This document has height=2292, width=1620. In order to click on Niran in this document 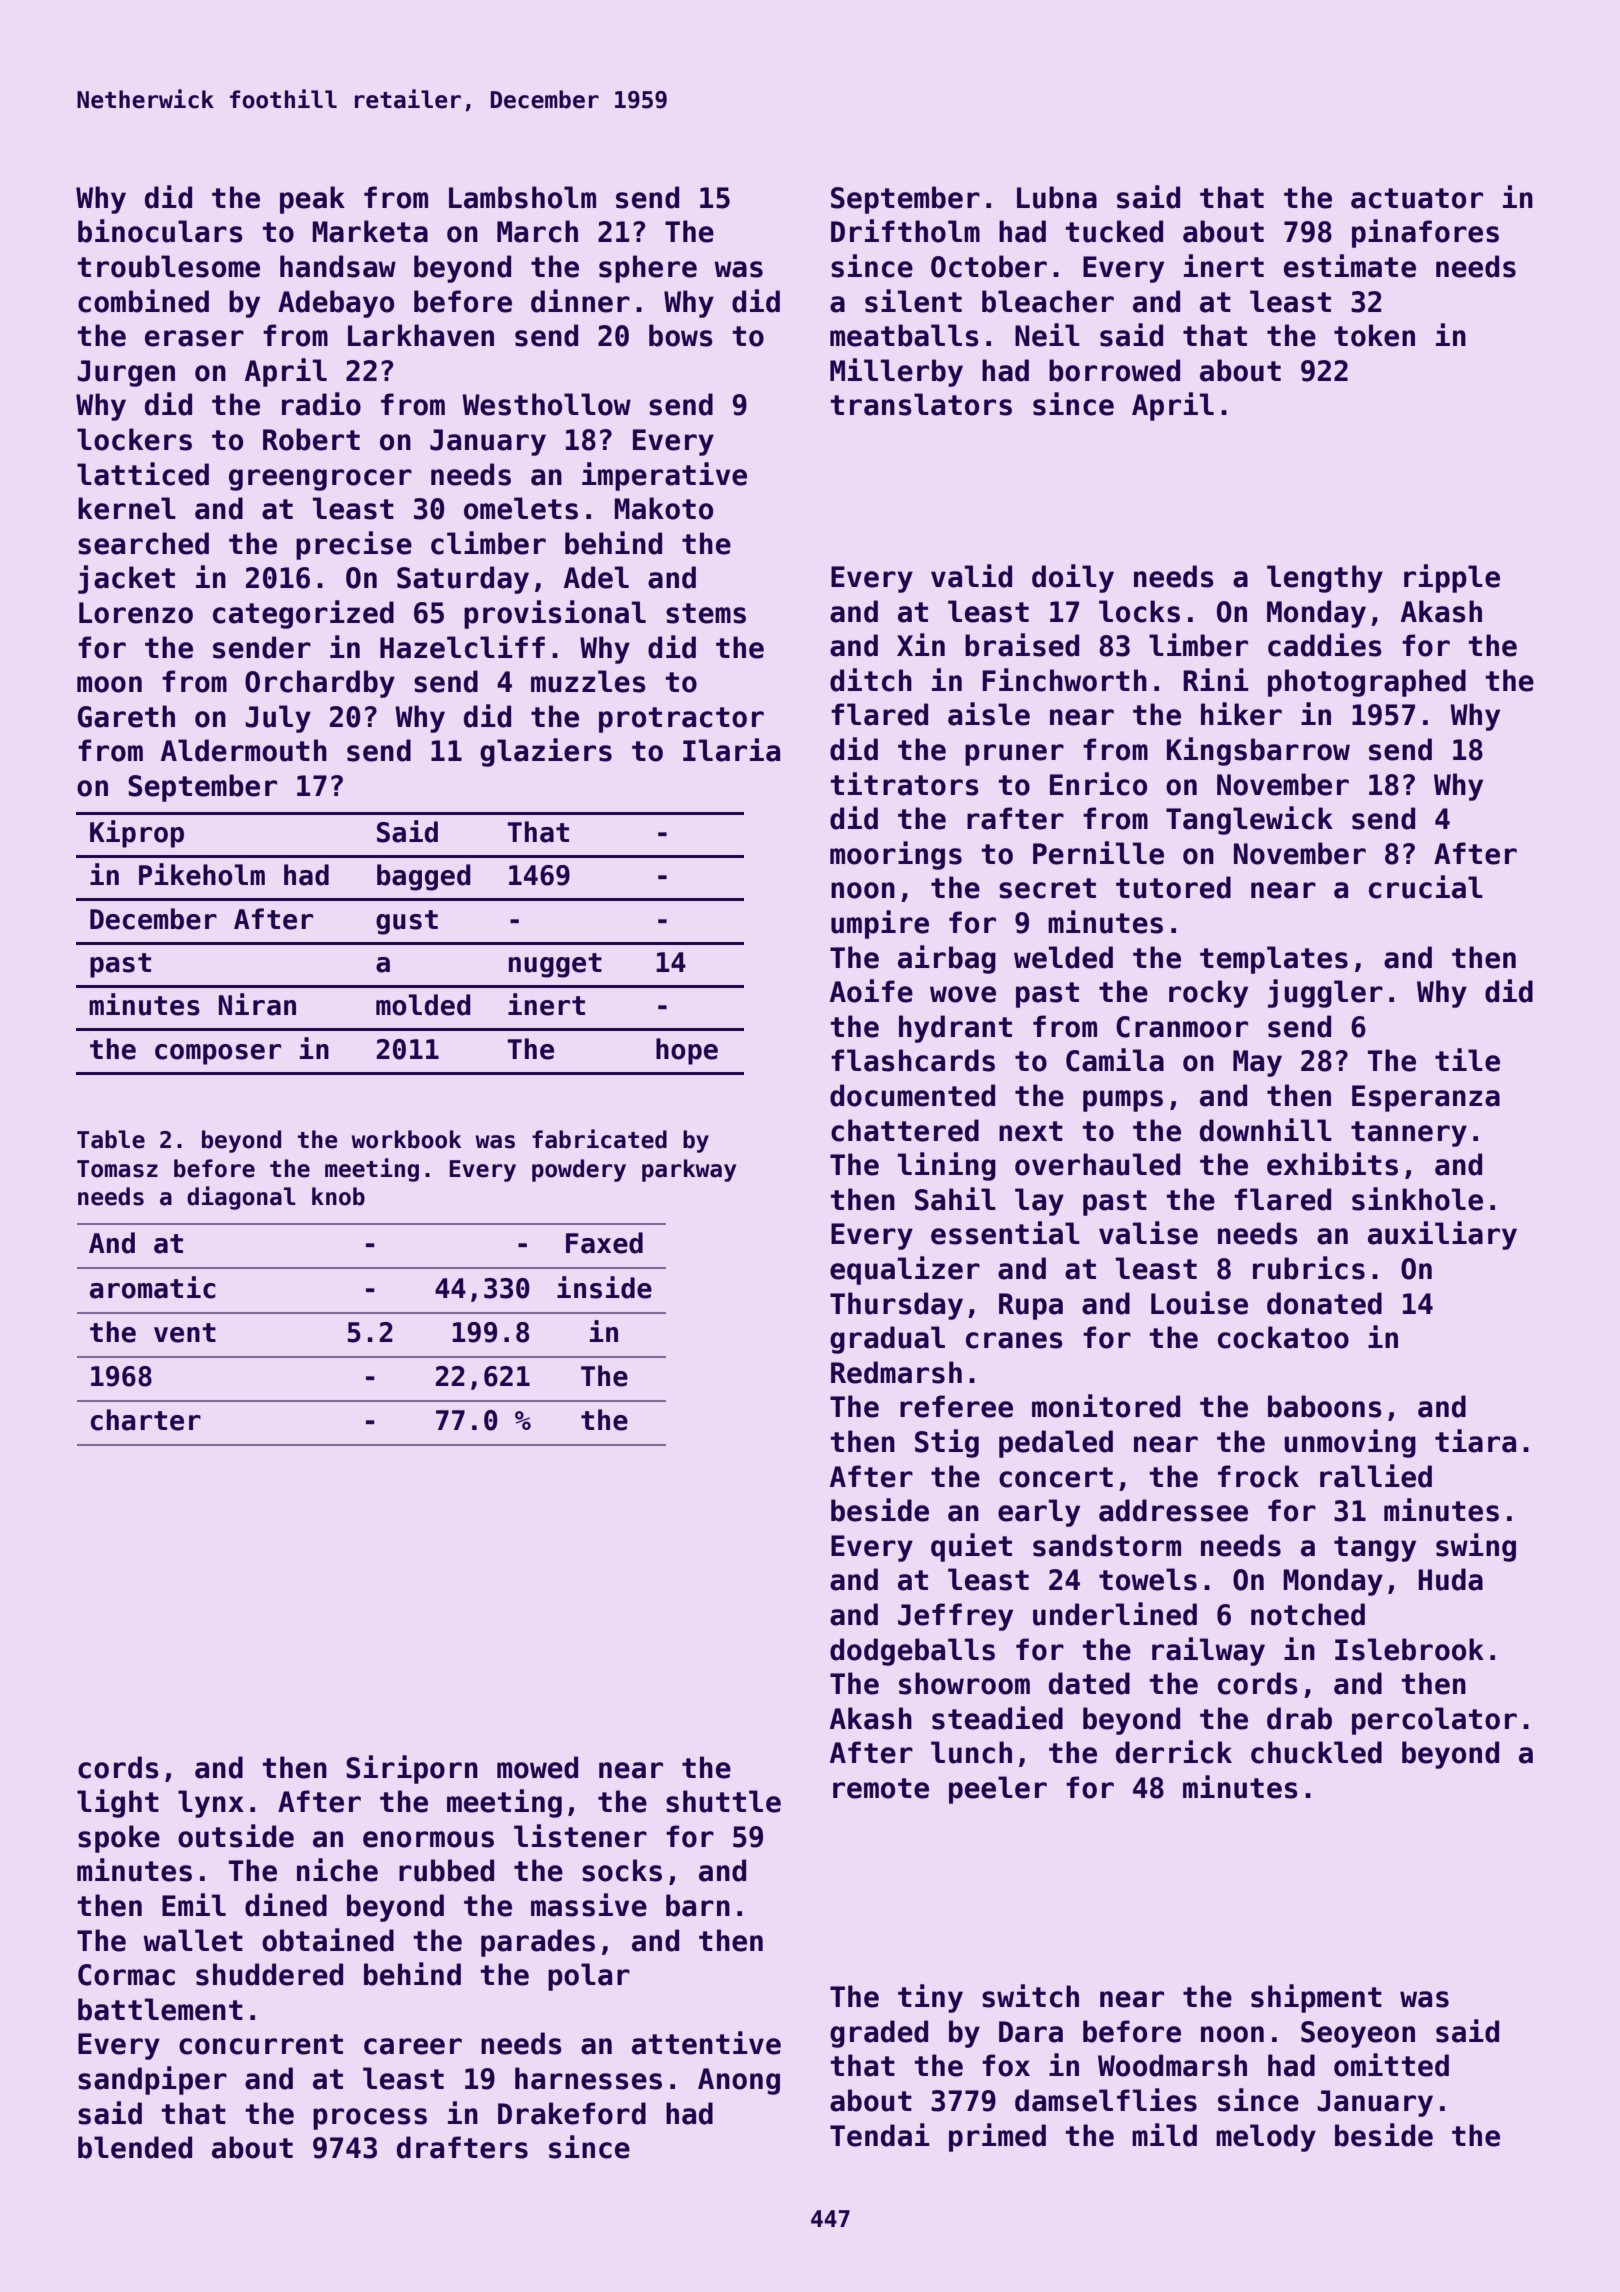, I will do `click(257, 1004)`.
